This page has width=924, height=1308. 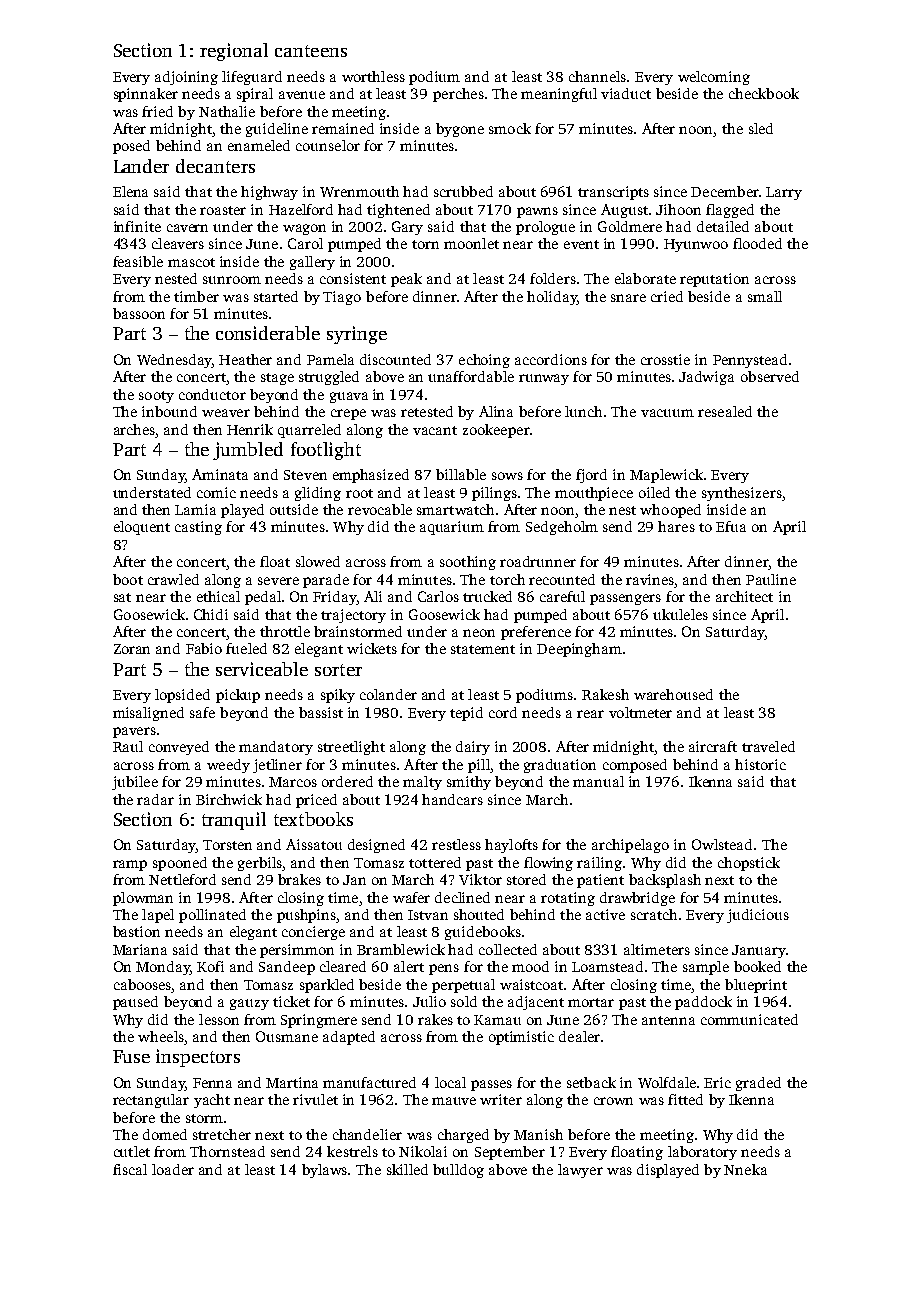 I want to click on regional, so click(x=234, y=52).
